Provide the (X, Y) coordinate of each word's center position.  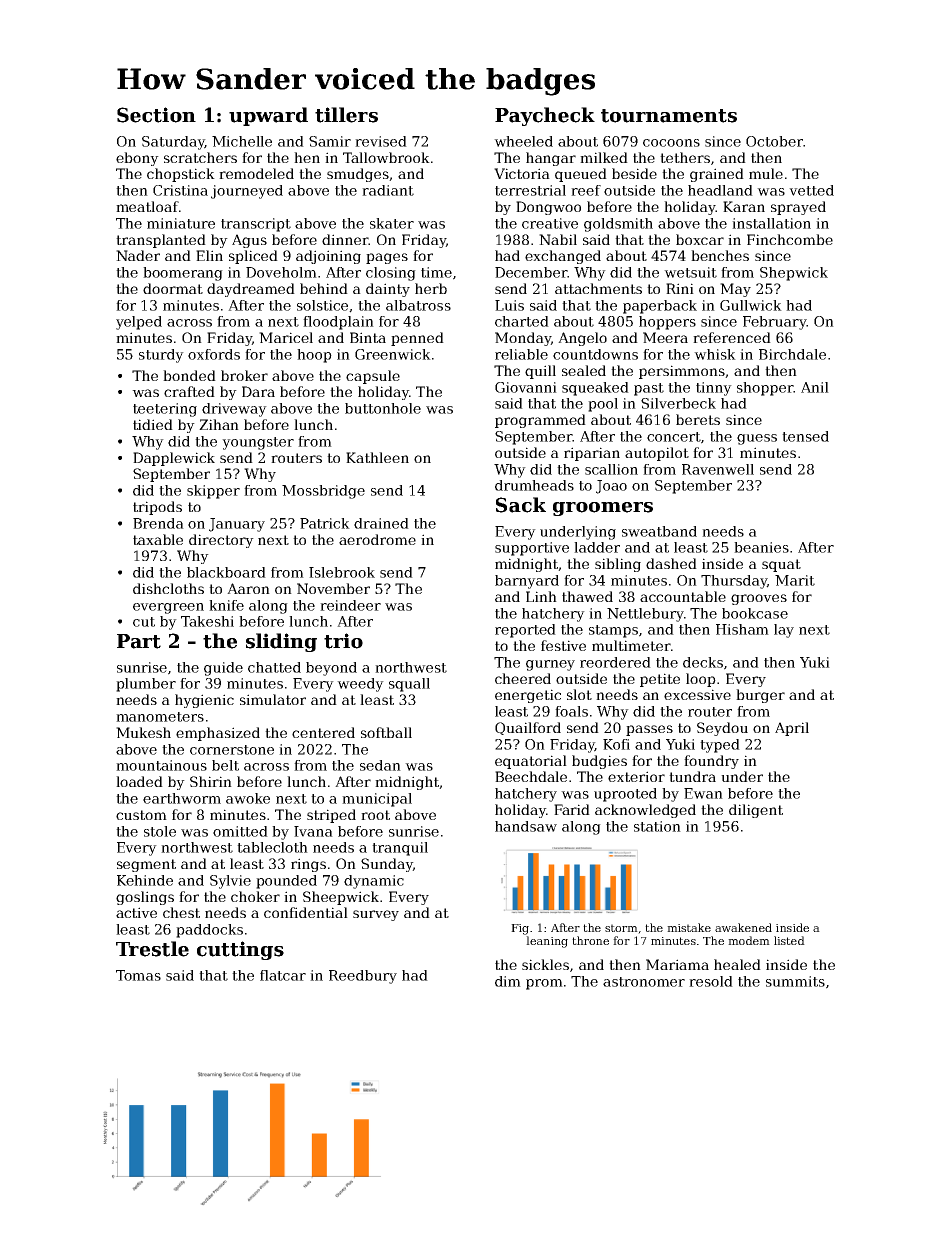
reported (525, 631)
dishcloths (168, 588)
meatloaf (147, 206)
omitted (240, 831)
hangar (551, 159)
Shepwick (794, 274)
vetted (811, 190)
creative (550, 223)
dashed (671, 563)
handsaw (526, 826)
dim (508, 981)
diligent (756, 811)
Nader (138, 255)
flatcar (283, 975)
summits (795, 981)
